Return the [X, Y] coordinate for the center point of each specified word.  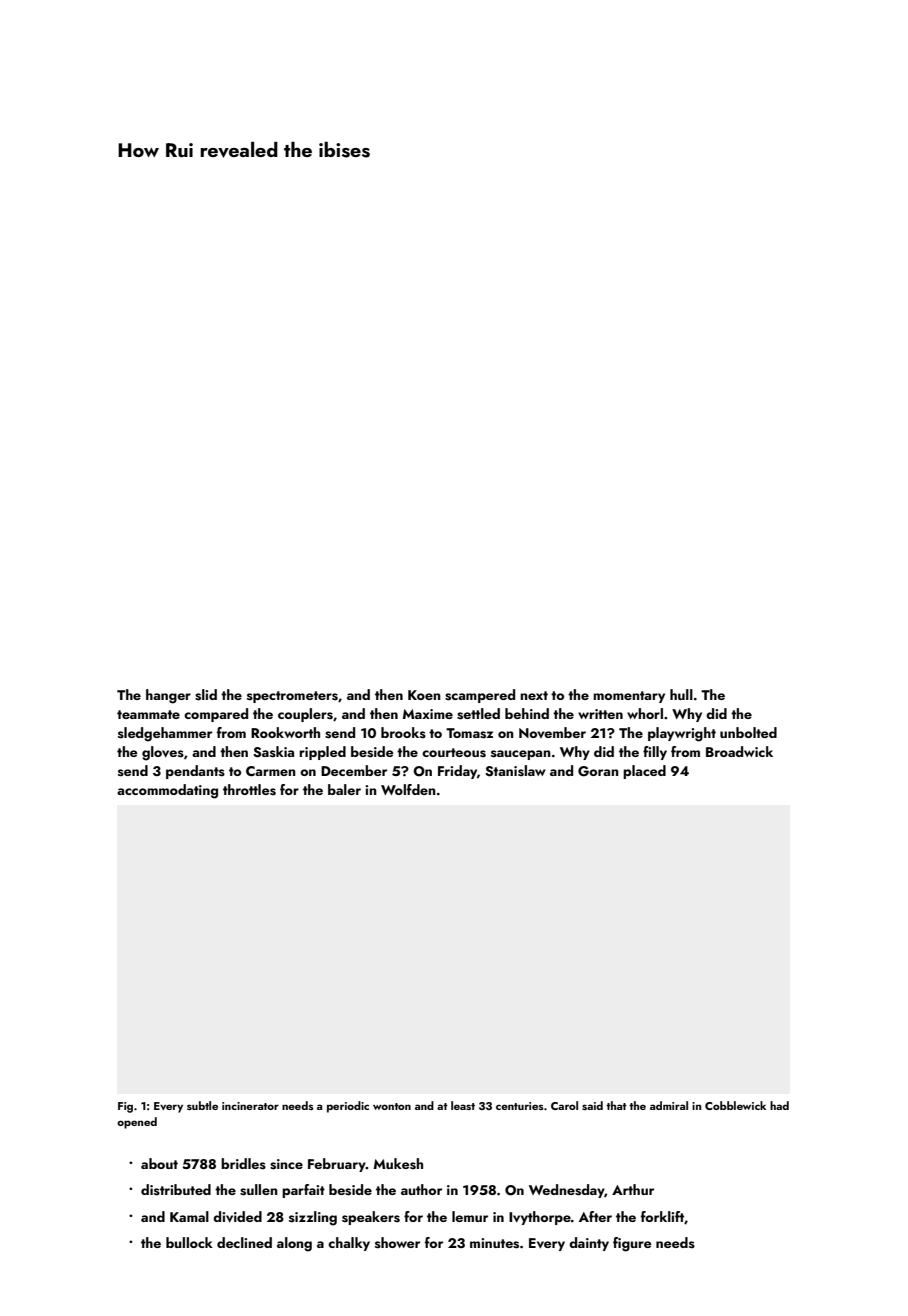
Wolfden [408, 789]
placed [644, 772]
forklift [663, 1217]
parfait [303, 1191]
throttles [249, 790]
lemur [470, 1216]
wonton [392, 1106]
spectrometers [292, 697]
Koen [424, 695]
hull [681, 694]
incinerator [250, 1106]
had [779, 1105]
